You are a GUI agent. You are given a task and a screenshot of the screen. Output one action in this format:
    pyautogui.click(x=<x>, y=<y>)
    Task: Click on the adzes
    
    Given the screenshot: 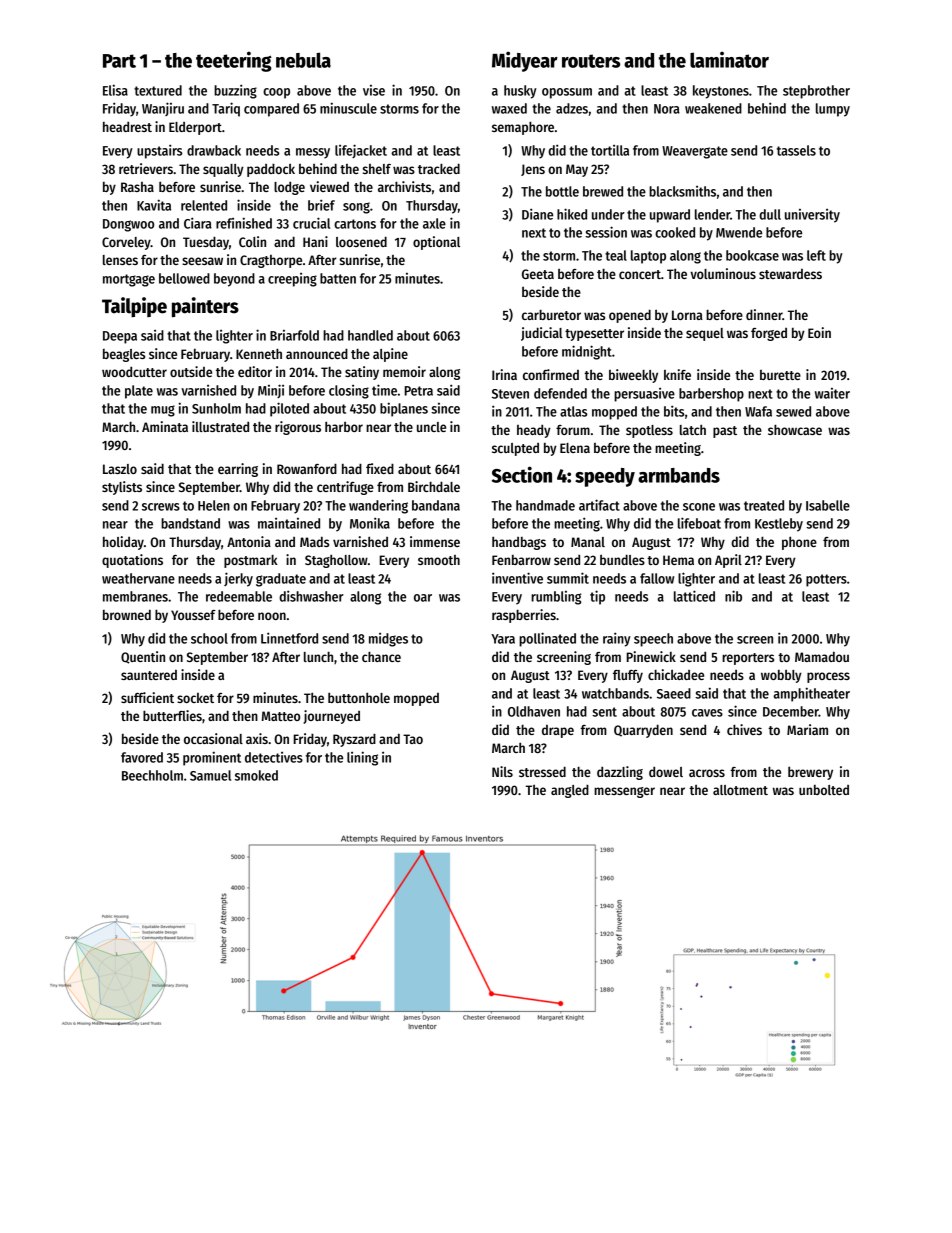 What is the action you would take?
    pyautogui.click(x=572, y=108)
